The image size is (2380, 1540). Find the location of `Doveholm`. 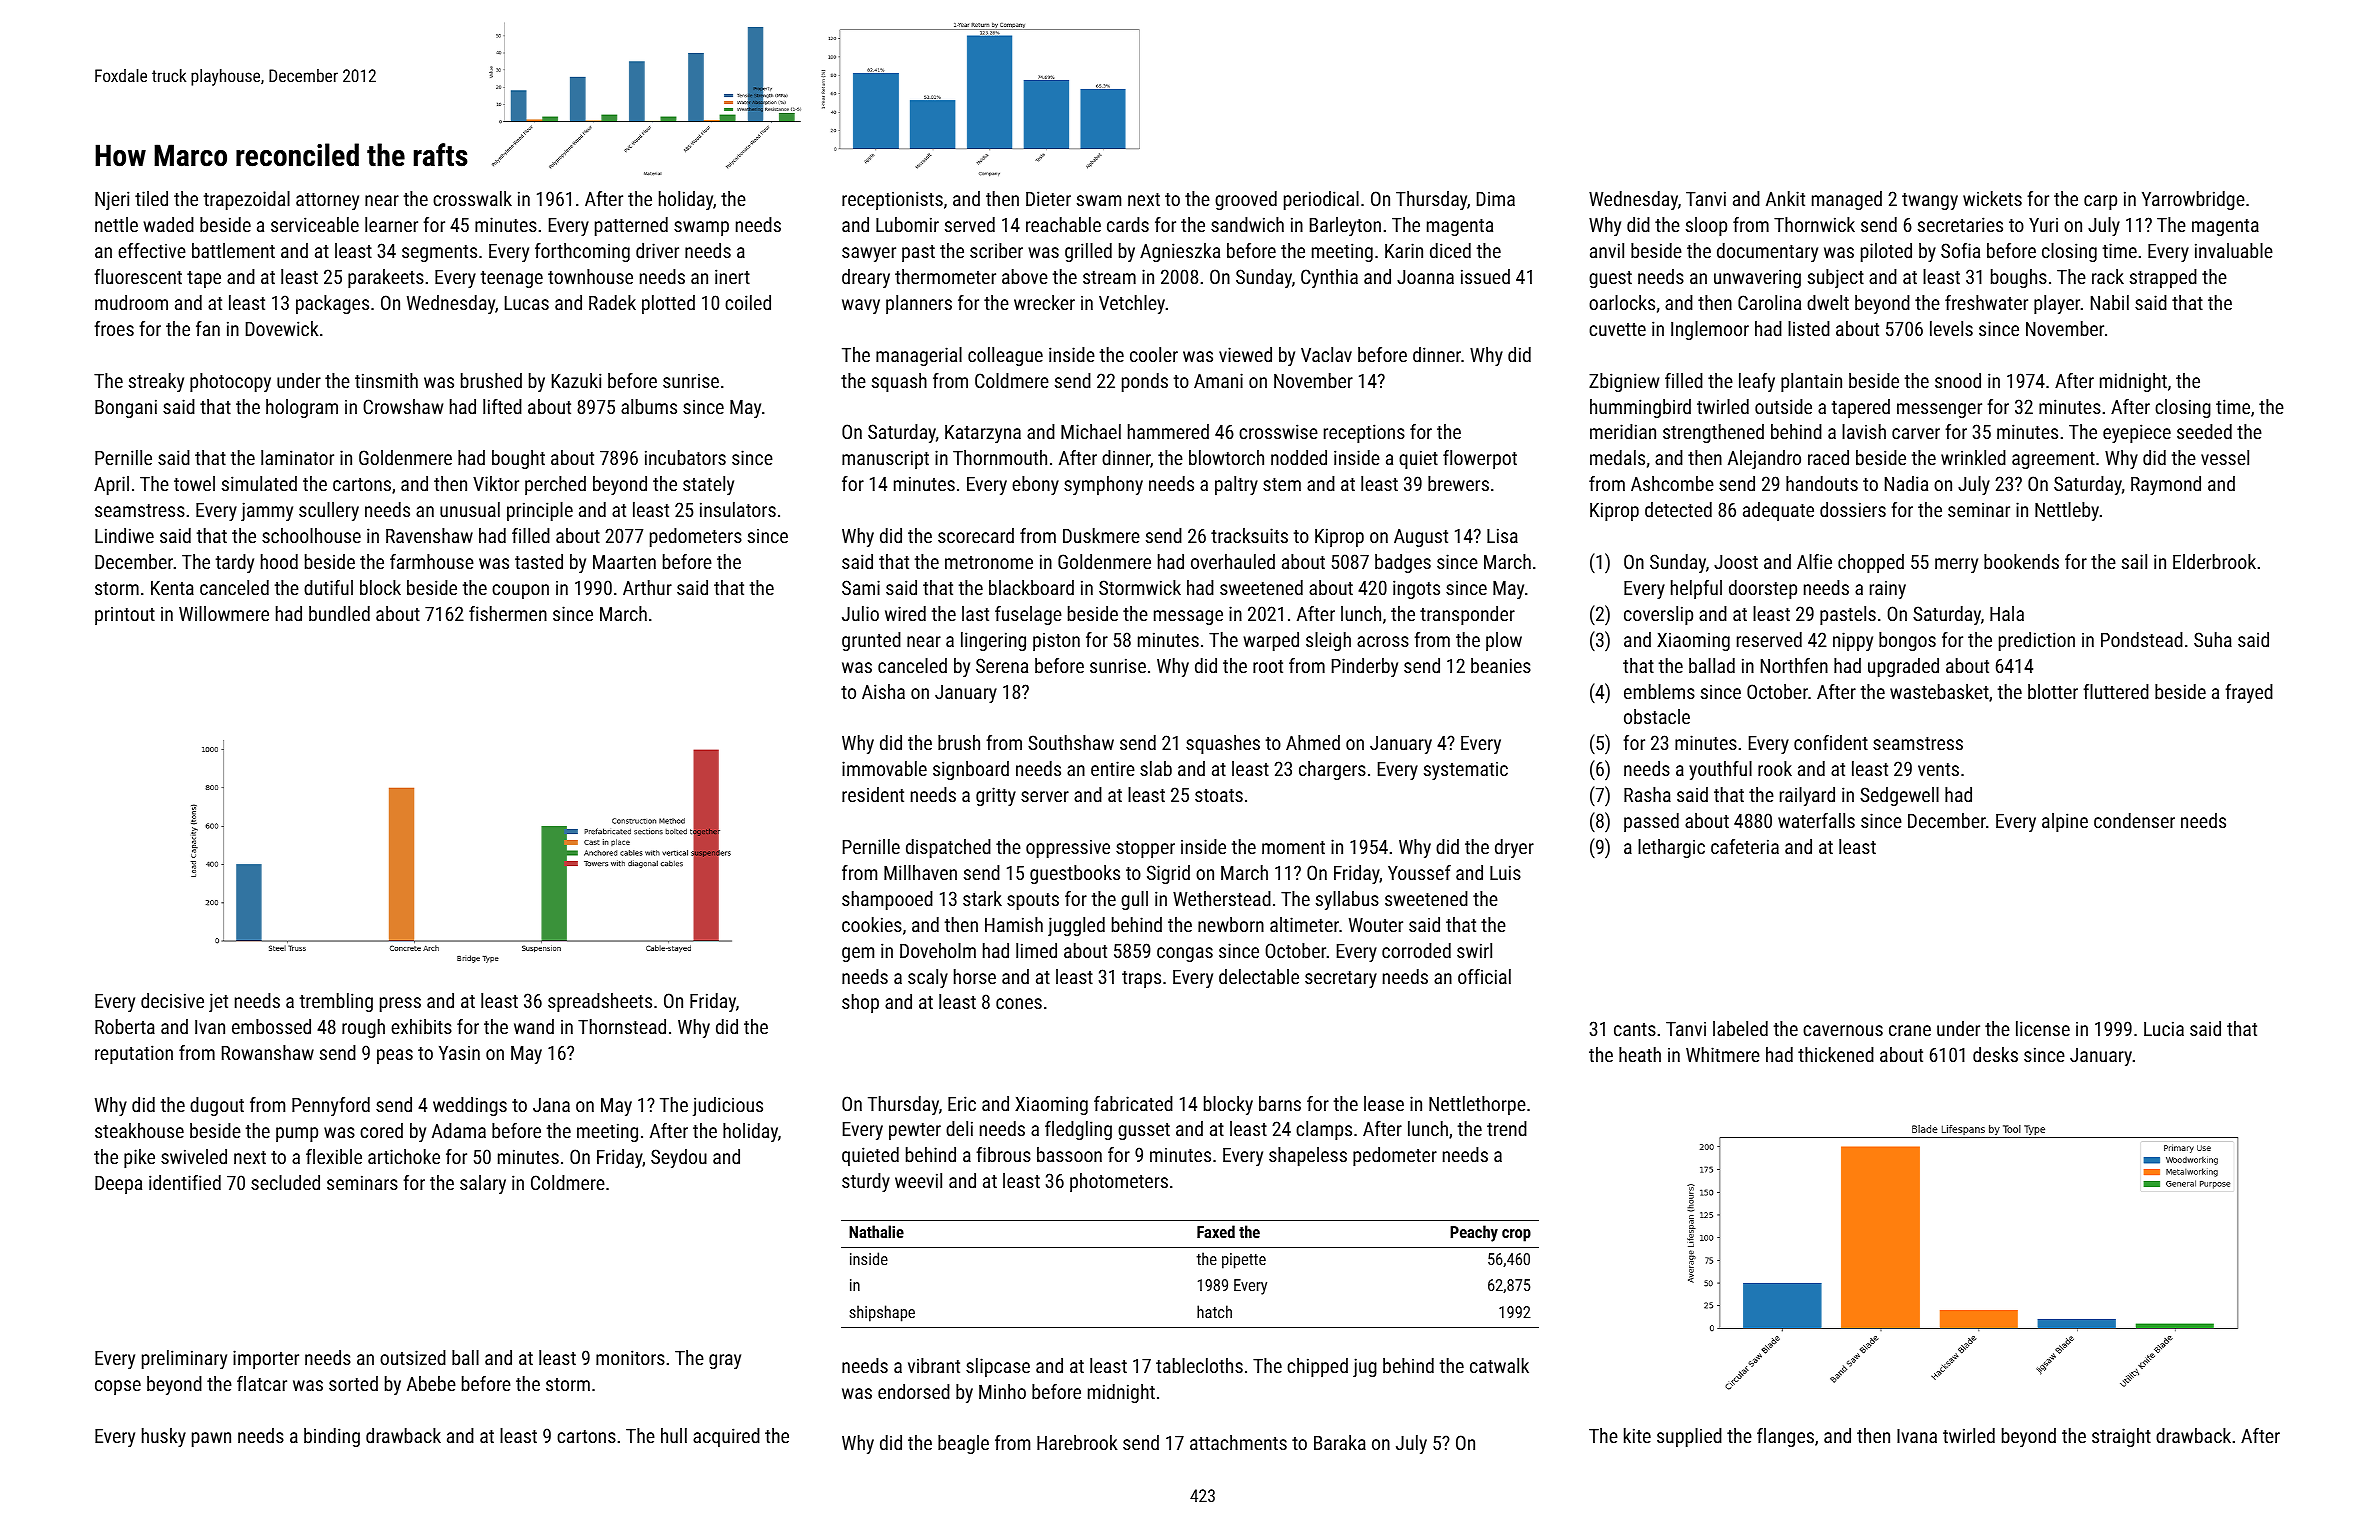

Doveholm is located at coordinates (938, 950).
